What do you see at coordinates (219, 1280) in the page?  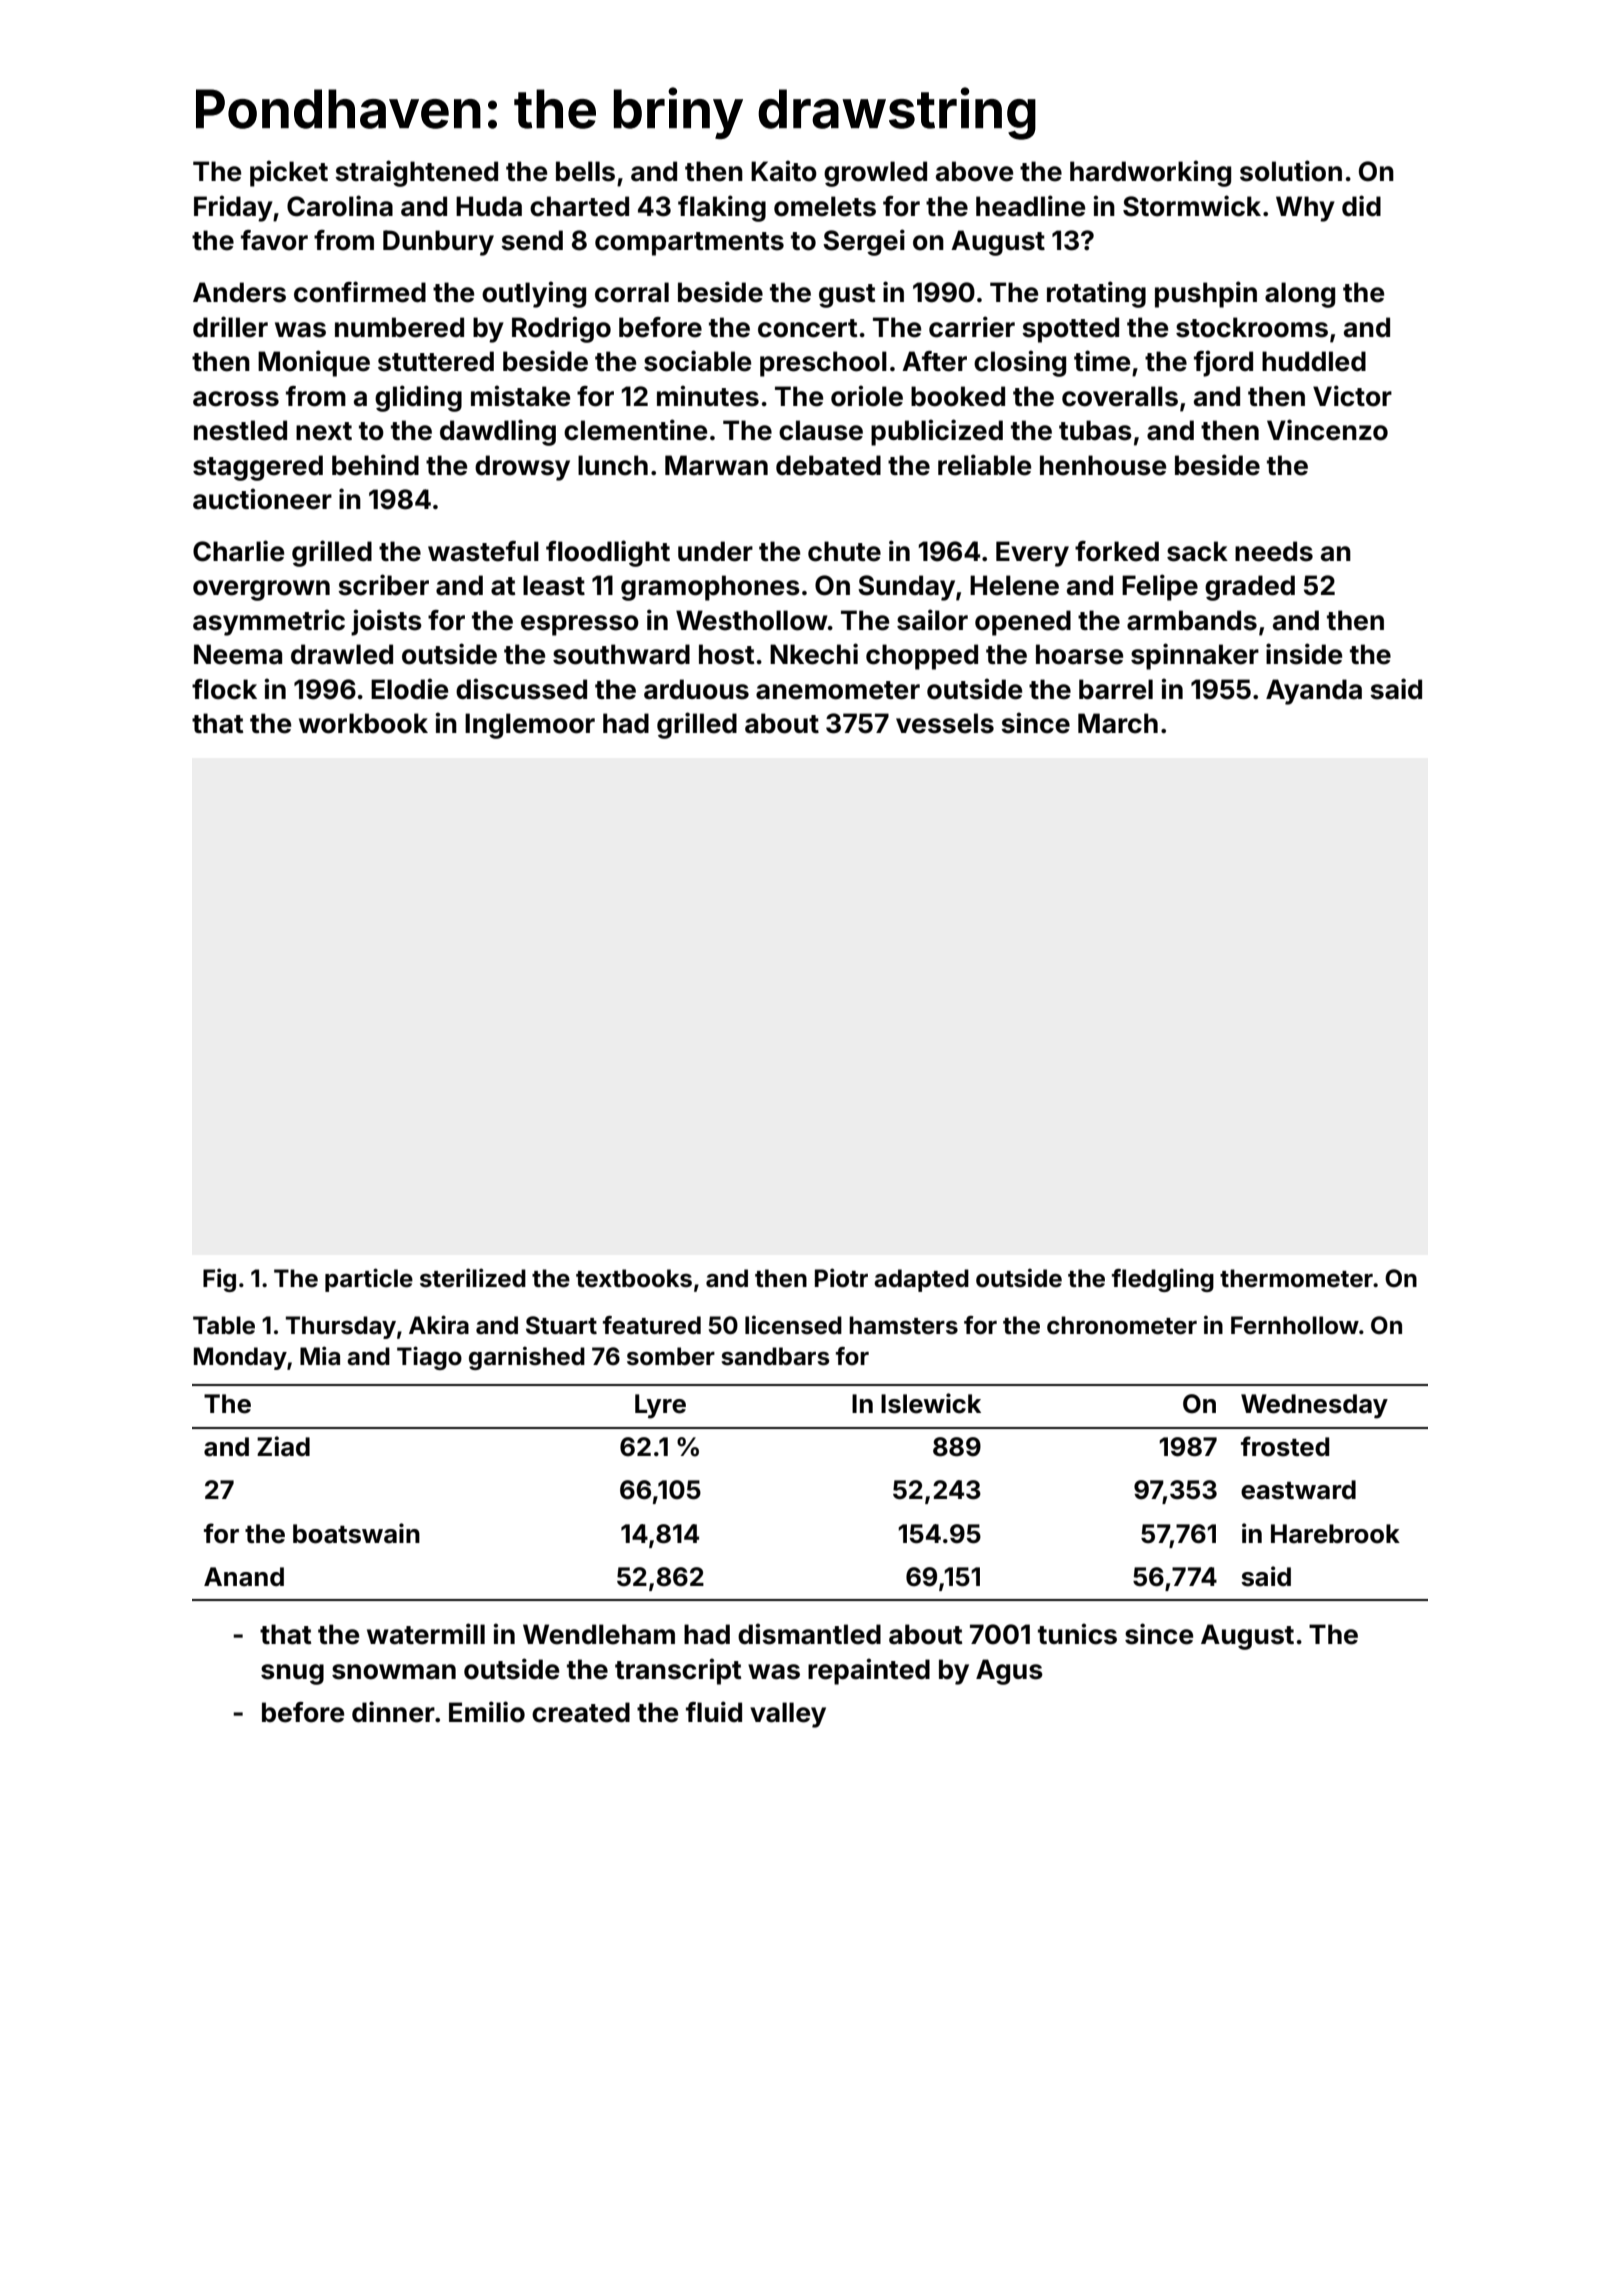 I see `Fig` at bounding box center [219, 1280].
